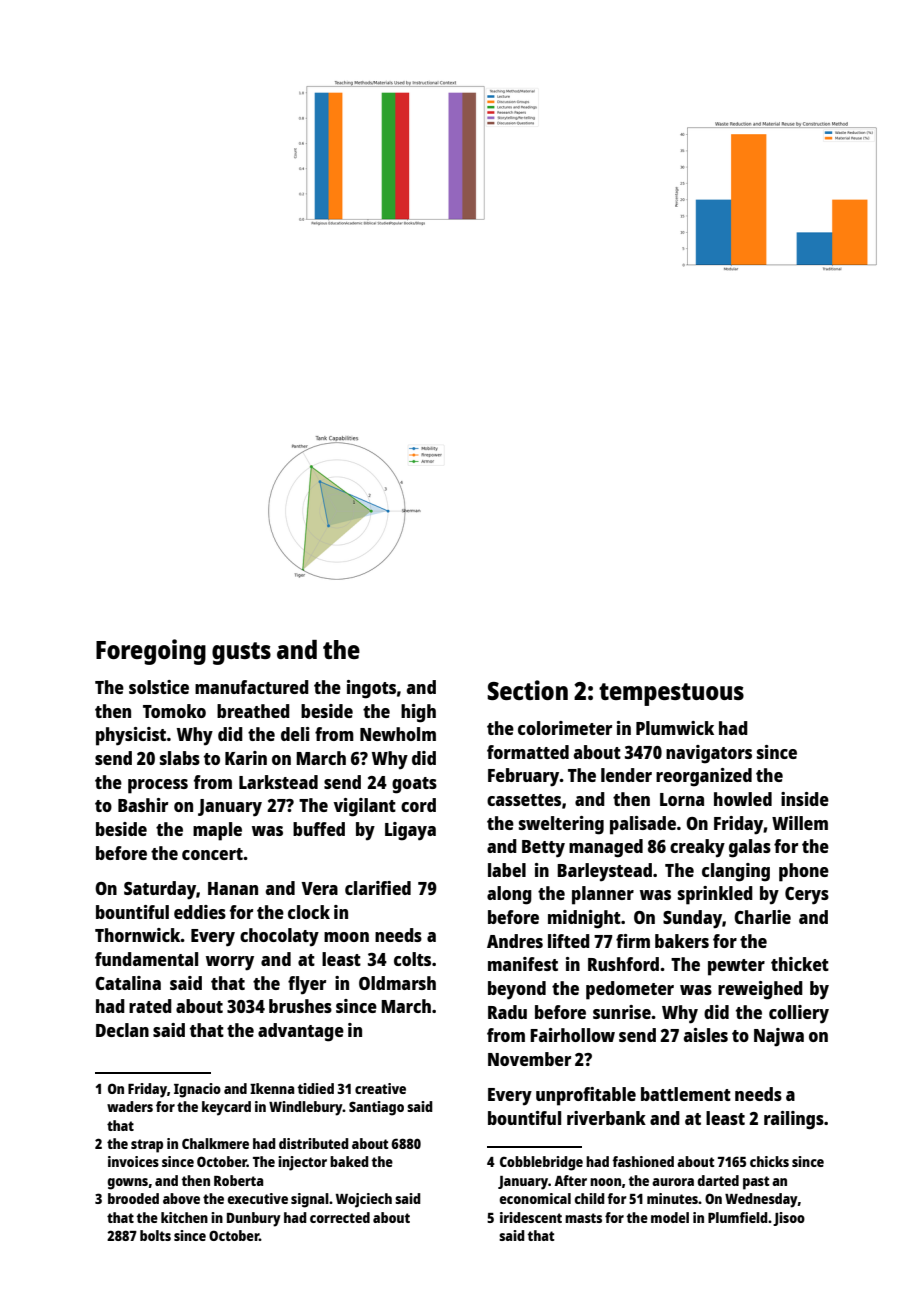 The width and height of the image is (924, 1311). I want to click on flyer, so click(307, 985).
